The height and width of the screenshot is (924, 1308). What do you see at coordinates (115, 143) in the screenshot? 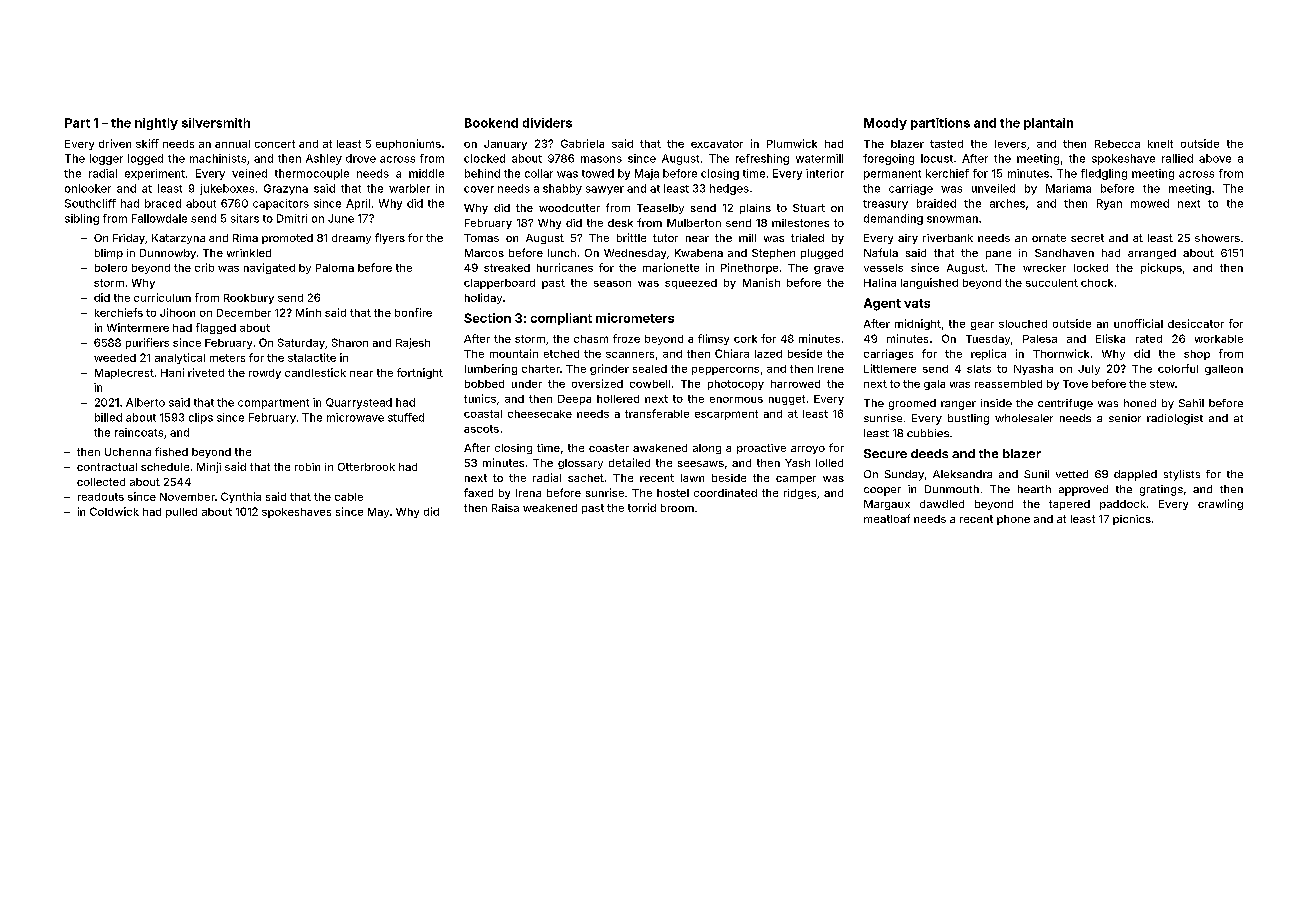
I see `driven` at bounding box center [115, 143].
